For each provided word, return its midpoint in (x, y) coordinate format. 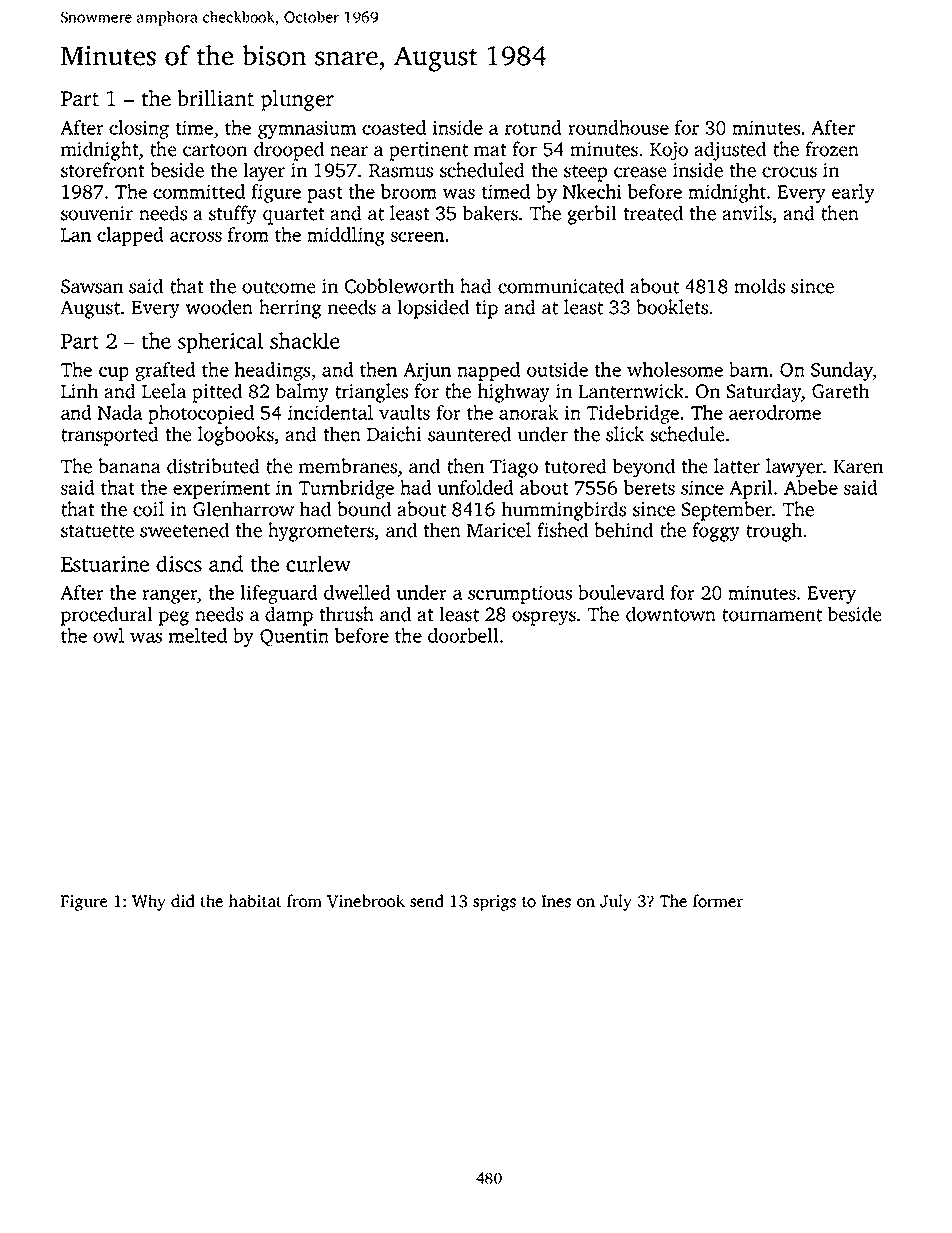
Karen (858, 467)
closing (139, 129)
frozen (832, 149)
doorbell (463, 635)
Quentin (294, 637)
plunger (297, 100)
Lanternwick (631, 391)
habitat (255, 901)
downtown (671, 614)
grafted (165, 371)
